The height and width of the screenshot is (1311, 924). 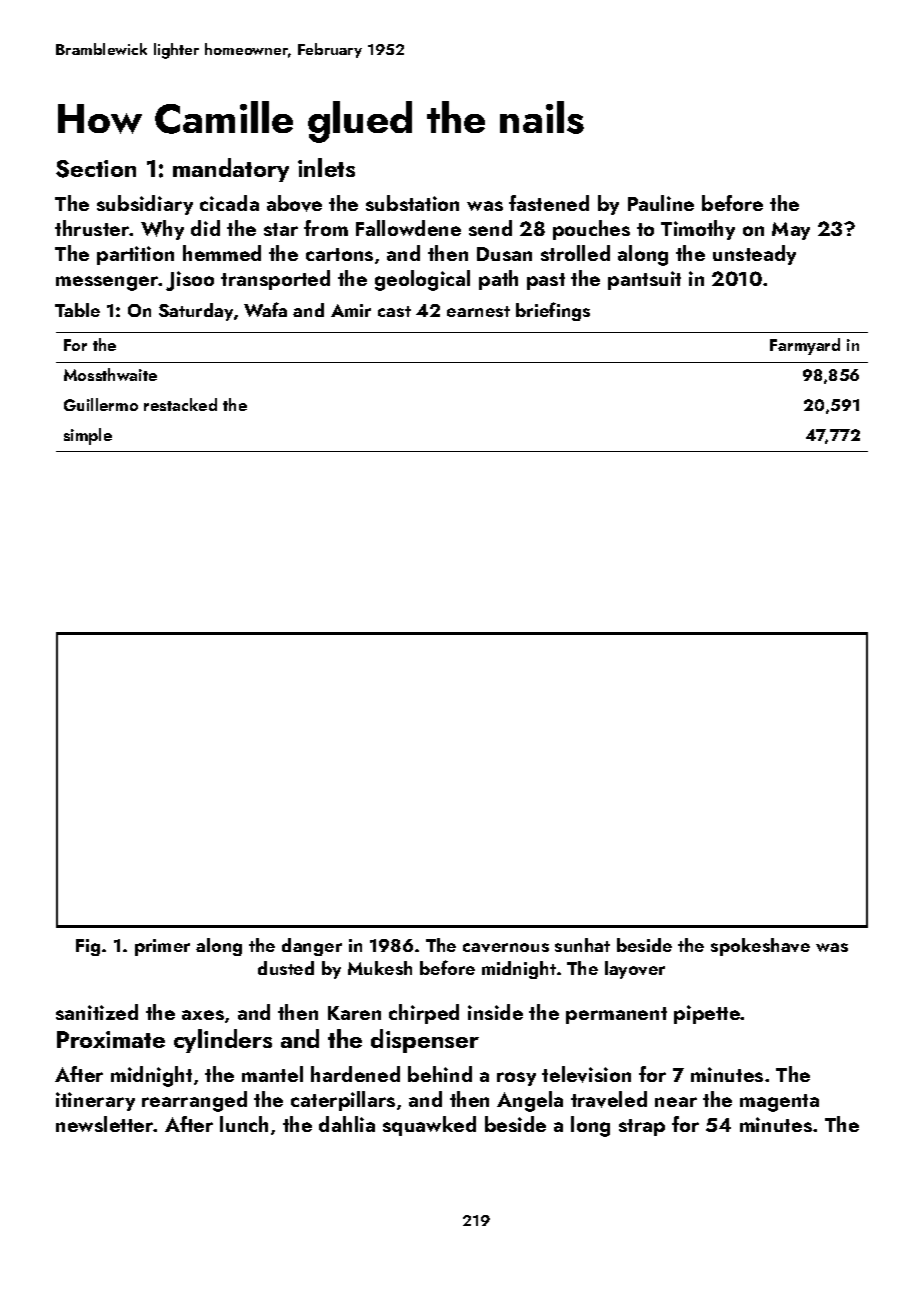 What do you see at coordinates (549, 203) in the screenshot?
I see `fastened` at bounding box center [549, 203].
